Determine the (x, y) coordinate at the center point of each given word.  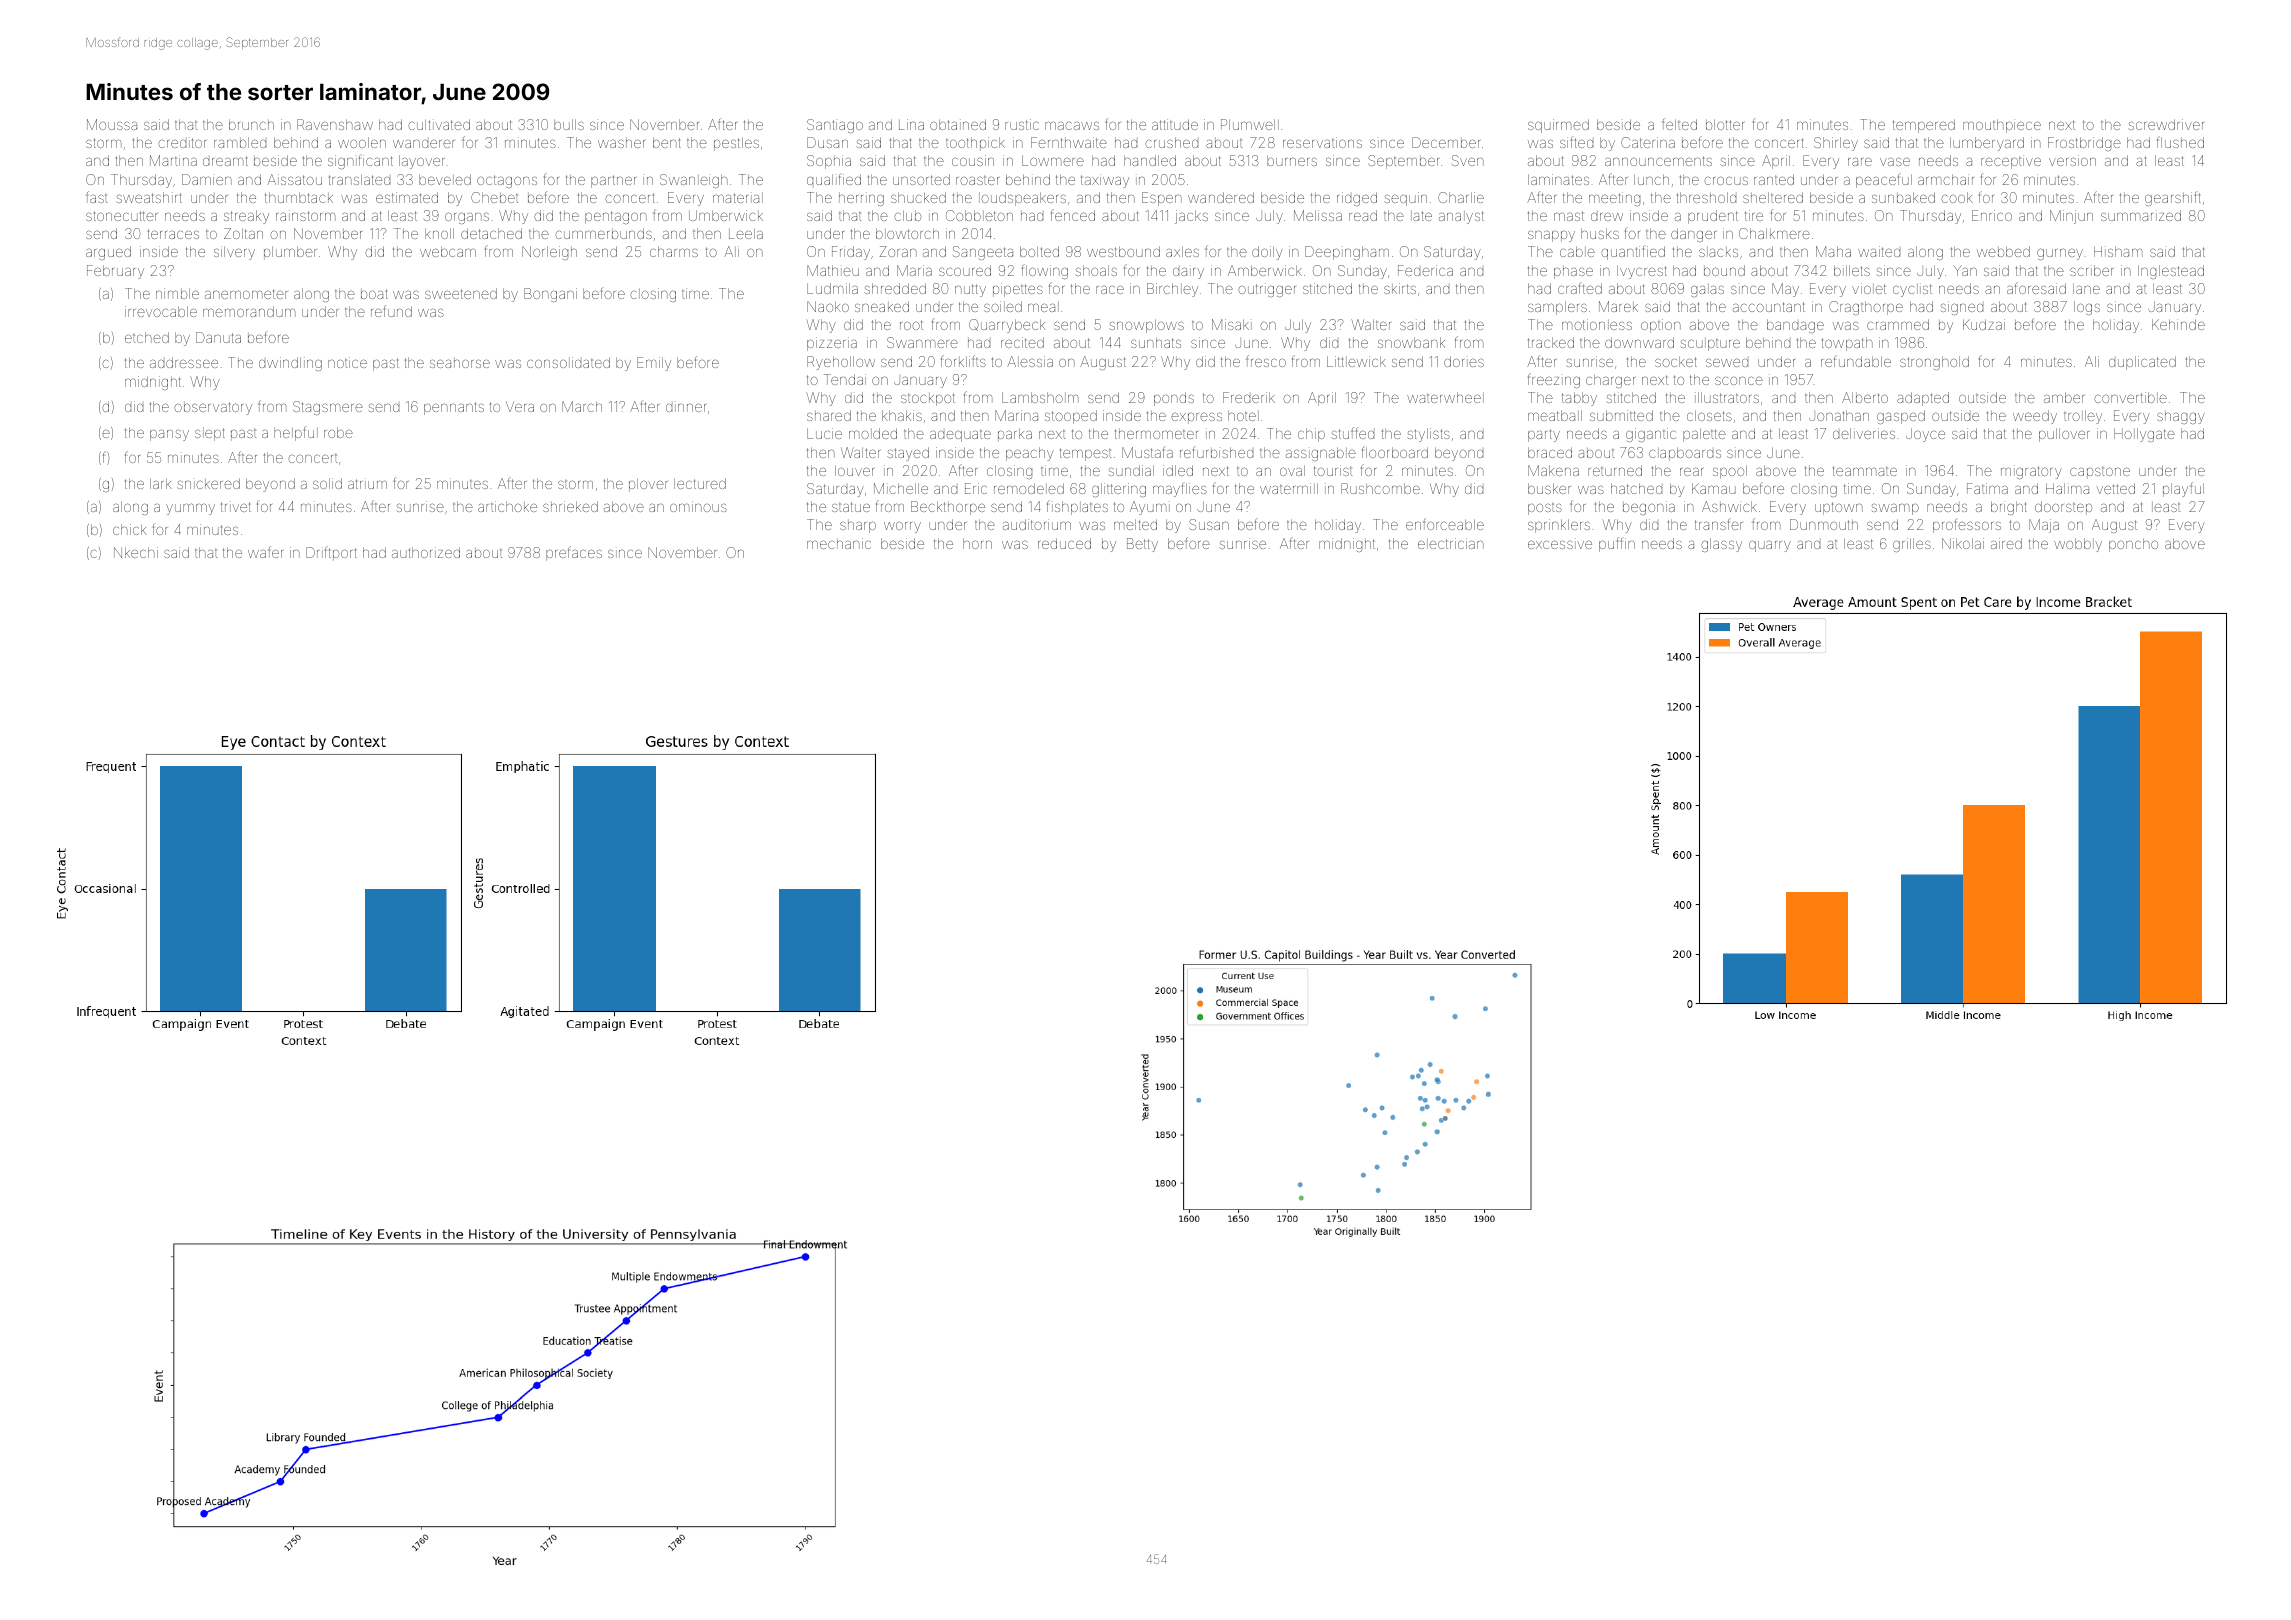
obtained (958, 124)
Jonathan (1839, 415)
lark (161, 483)
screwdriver (2166, 124)
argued (108, 253)
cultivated (439, 124)
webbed (2003, 251)
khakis (902, 415)
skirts (1400, 288)
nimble (177, 293)
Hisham (2118, 251)
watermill (1289, 488)
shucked (918, 197)
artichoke (507, 506)
